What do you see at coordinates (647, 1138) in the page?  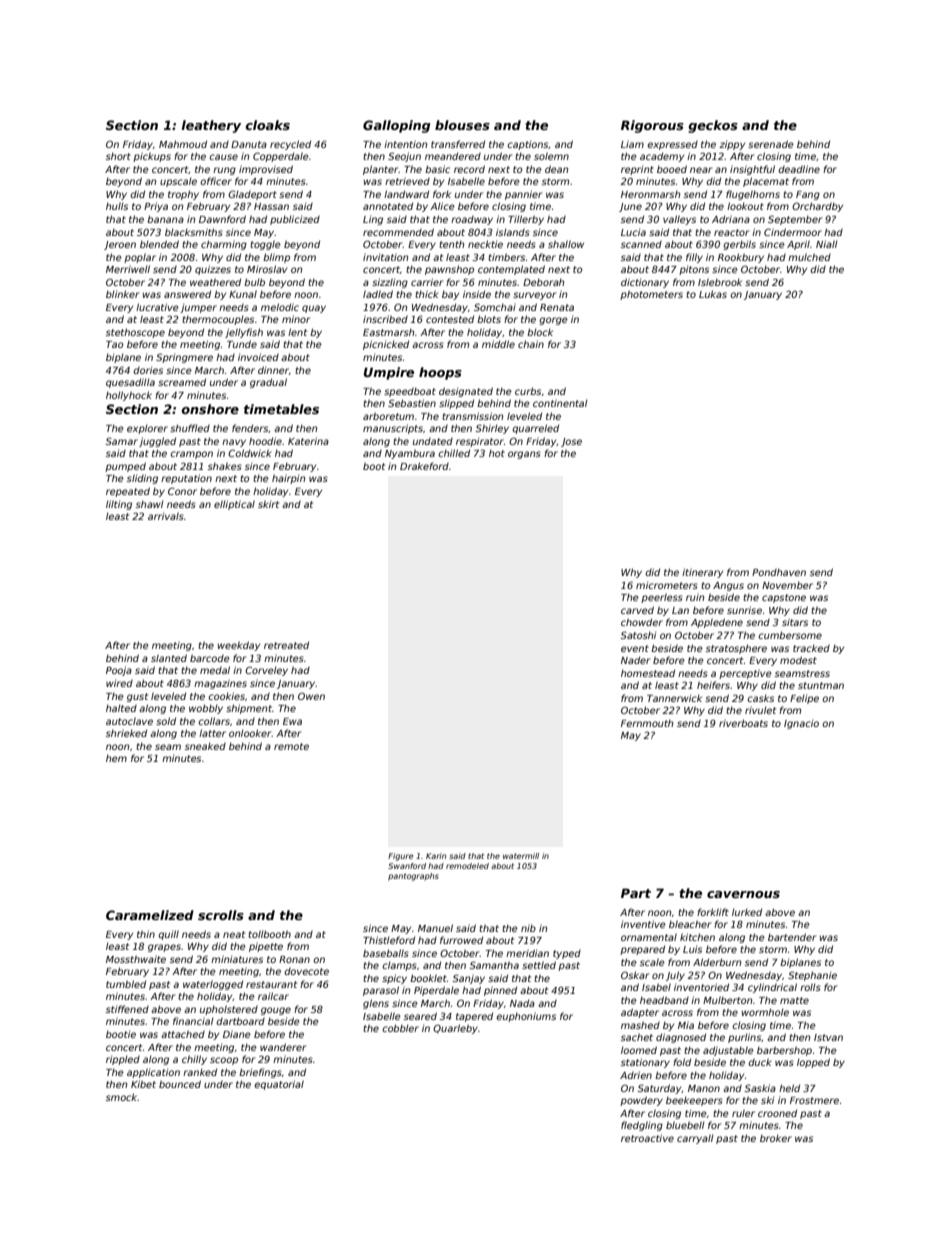 I see `retroactive` at bounding box center [647, 1138].
